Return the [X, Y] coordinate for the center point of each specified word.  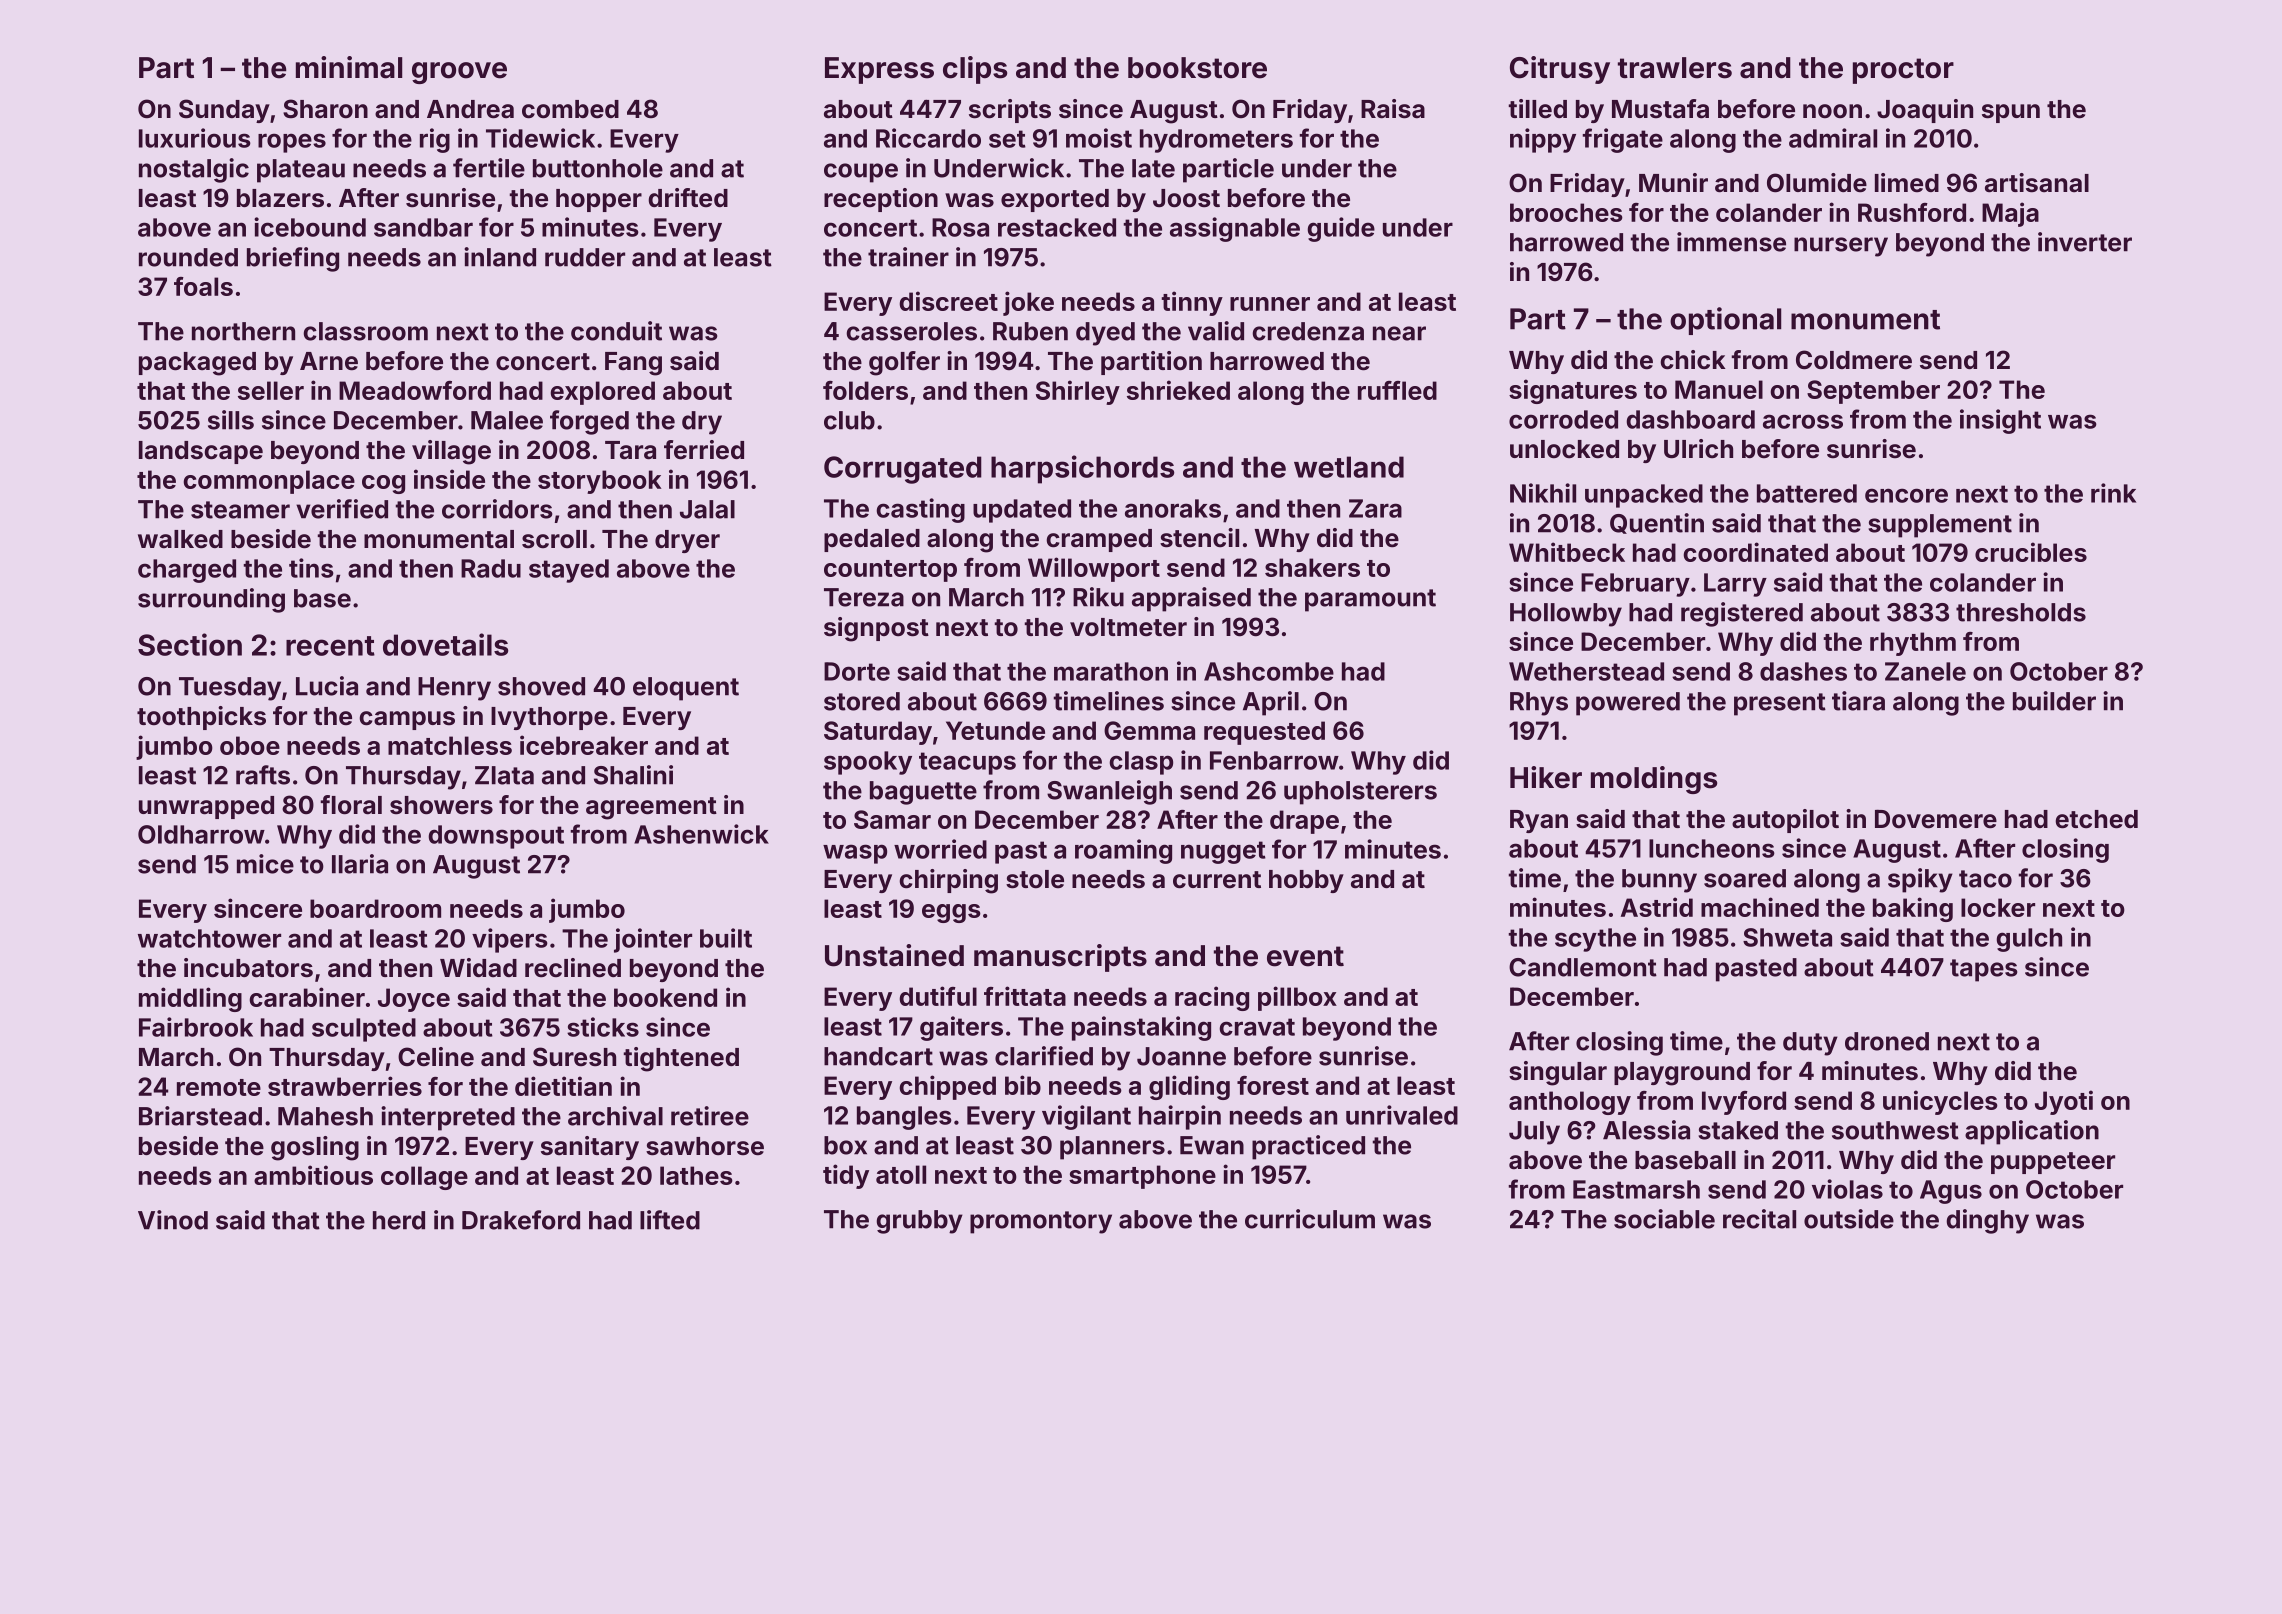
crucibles [2031, 552]
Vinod [173, 1220]
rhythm [1913, 644]
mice [265, 864]
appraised [1191, 599]
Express [879, 70]
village [451, 452]
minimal [349, 67]
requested [1264, 733]
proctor [1903, 71]
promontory [1041, 1222]
